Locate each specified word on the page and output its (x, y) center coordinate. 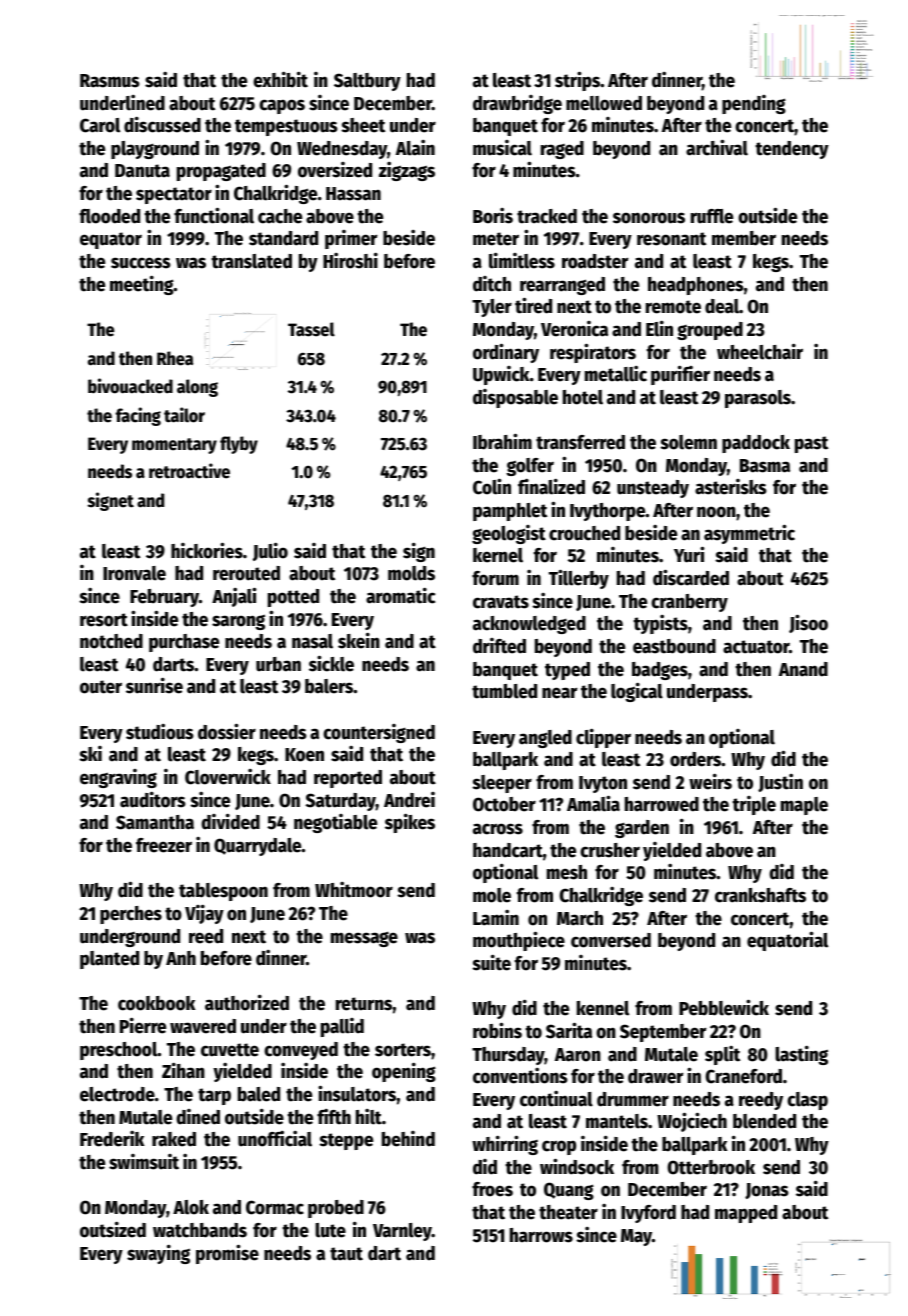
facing (138, 416)
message (364, 939)
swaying (158, 1254)
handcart (508, 850)
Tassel (311, 329)
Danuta (142, 171)
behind (408, 1139)
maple (804, 806)
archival (717, 147)
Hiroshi (350, 260)
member (744, 238)
